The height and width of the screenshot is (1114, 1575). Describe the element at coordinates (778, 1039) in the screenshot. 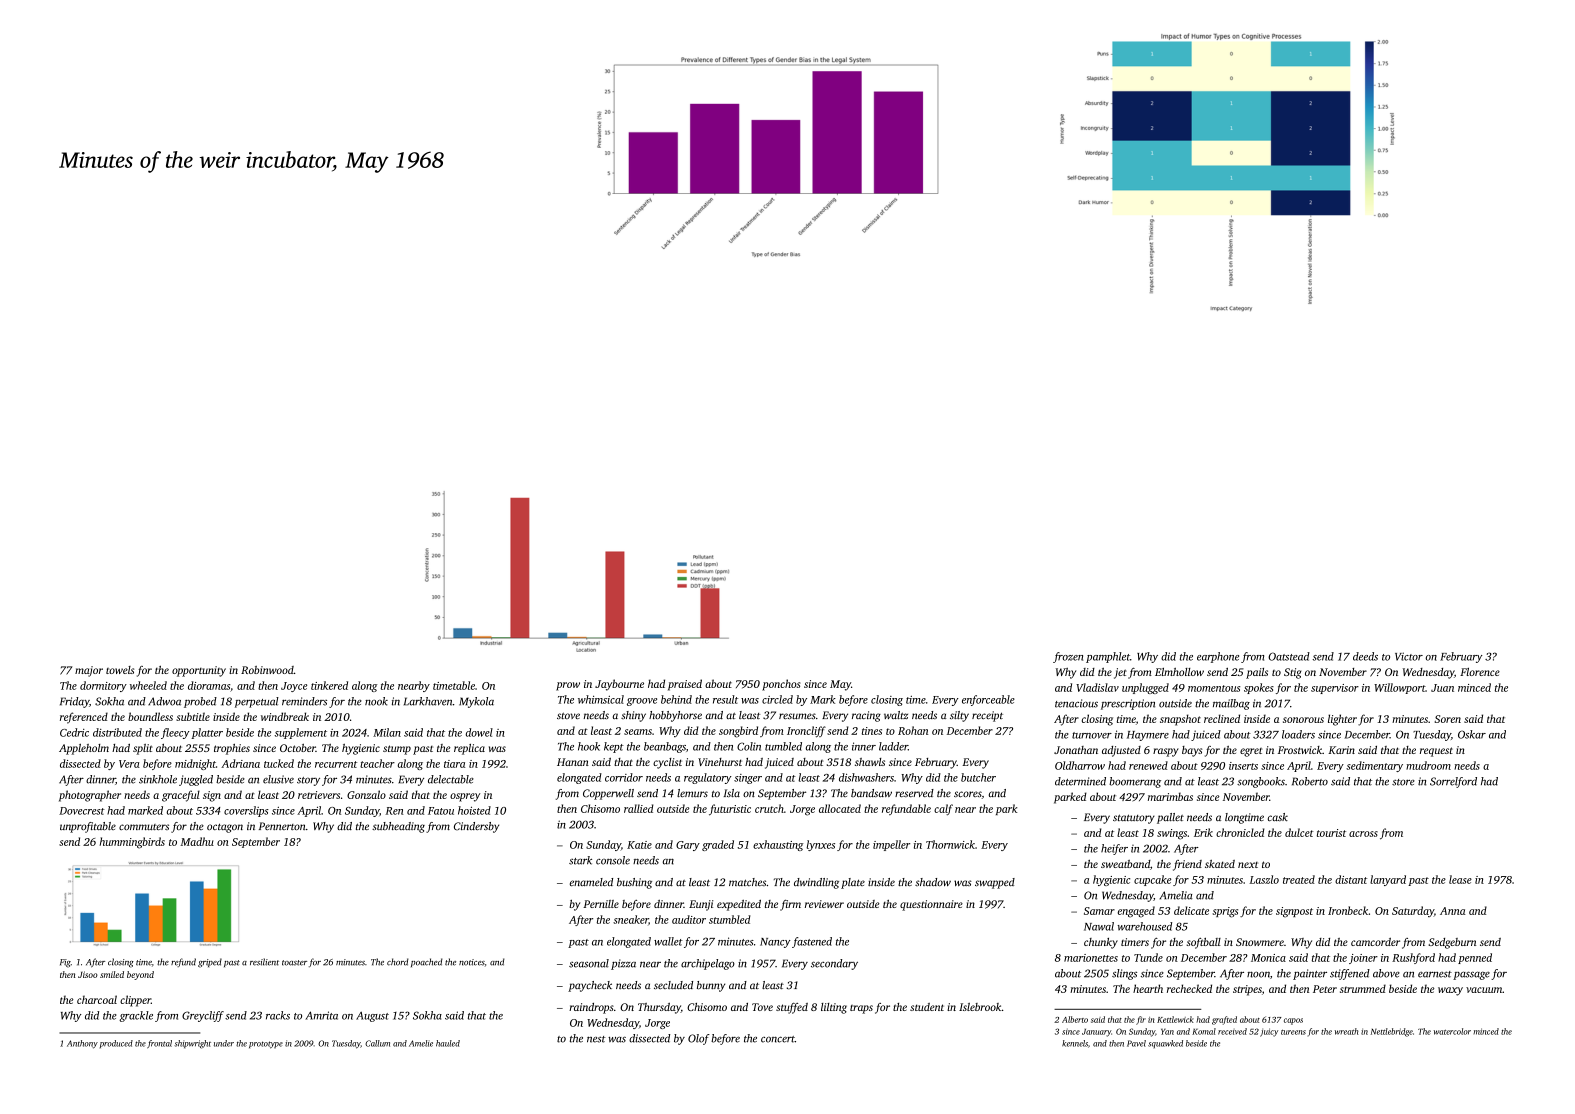

I see `concert` at that location.
